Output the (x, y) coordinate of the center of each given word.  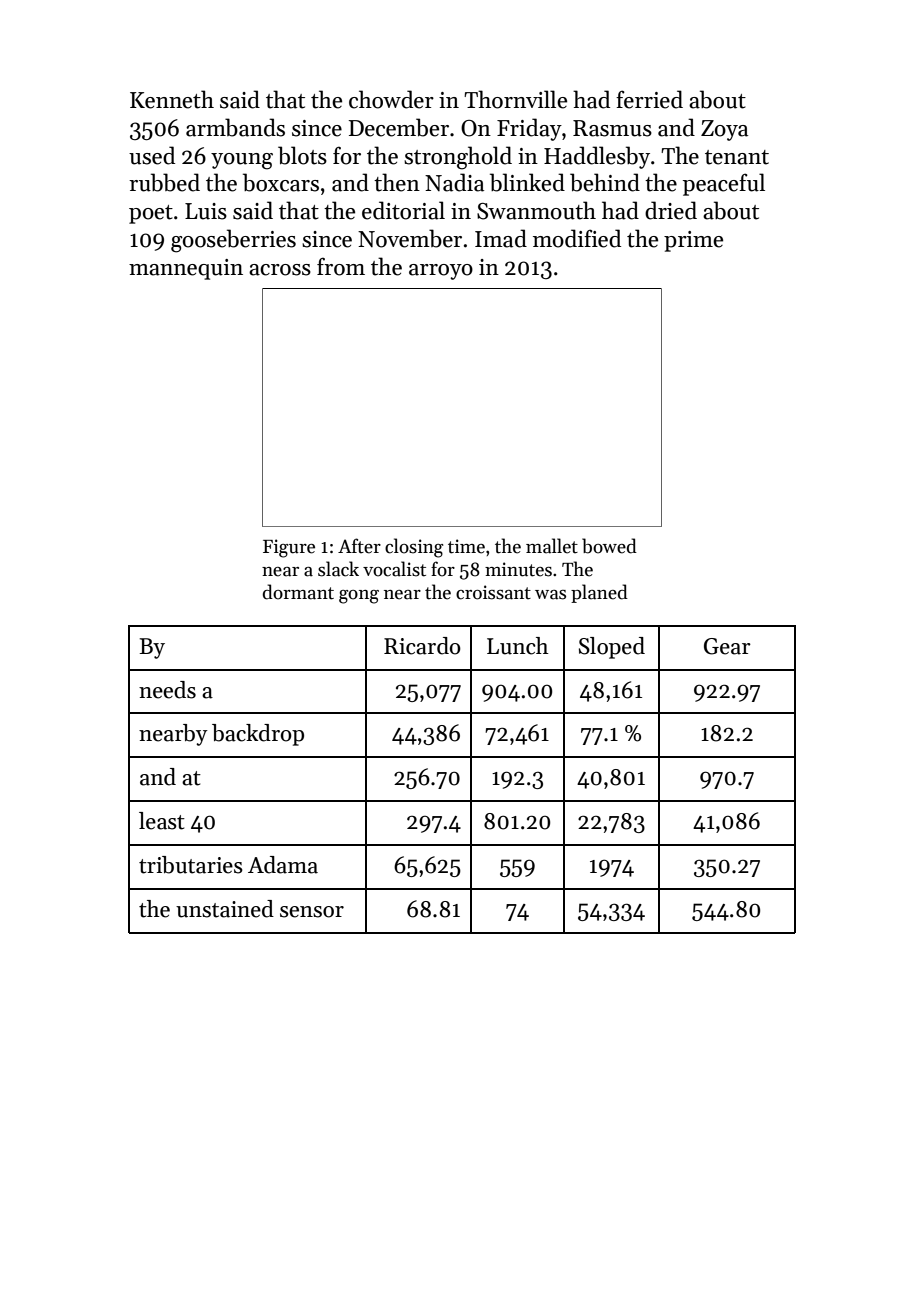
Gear (727, 646)
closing (414, 548)
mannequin (186, 269)
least (162, 821)
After (359, 546)
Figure (289, 548)
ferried (649, 99)
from (341, 267)
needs (167, 690)
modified (577, 238)
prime (693, 241)
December (399, 127)
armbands (235, 127)
